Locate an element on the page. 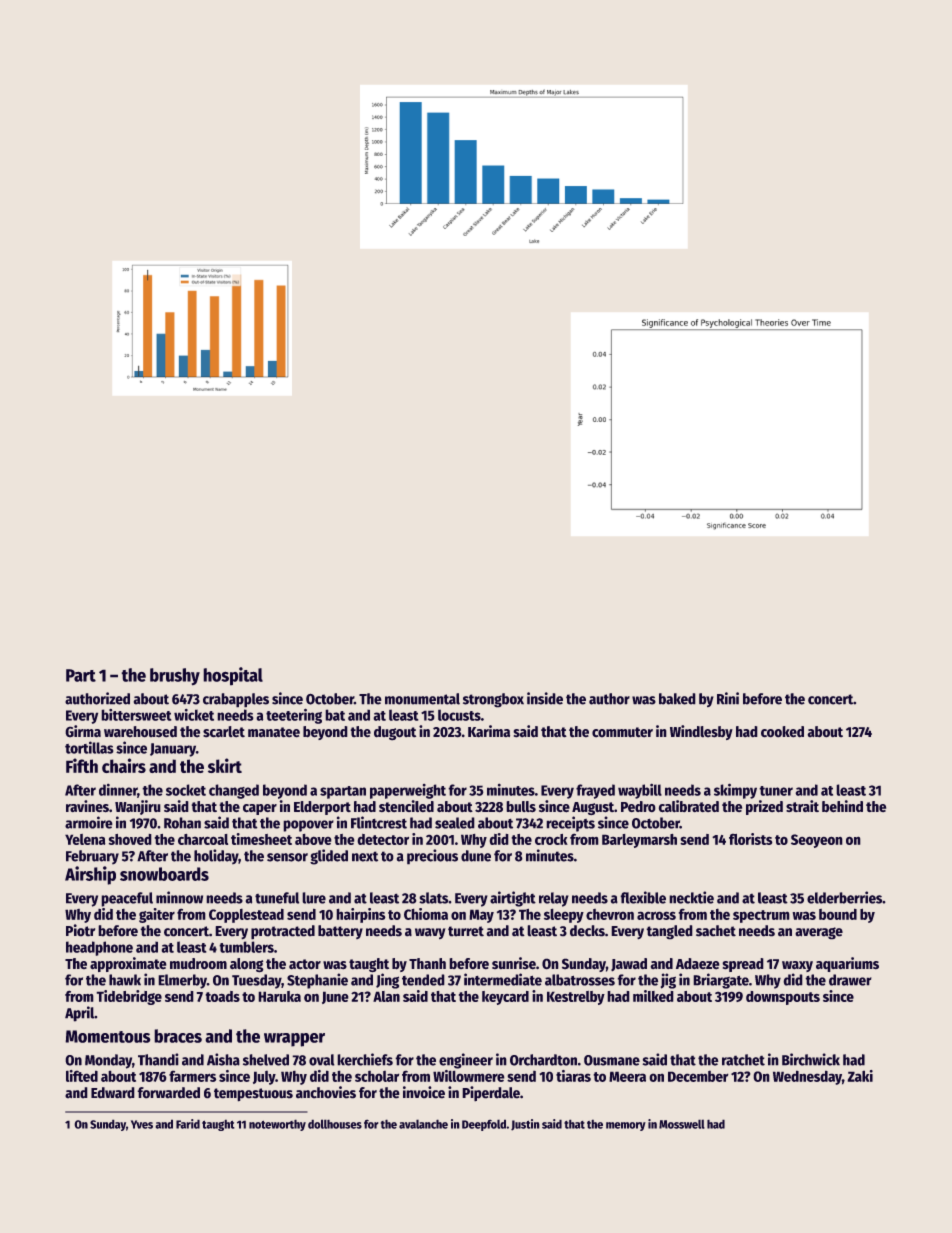 This image has width=952, height=1233. skimpy is located at coordinates (735, 791).
